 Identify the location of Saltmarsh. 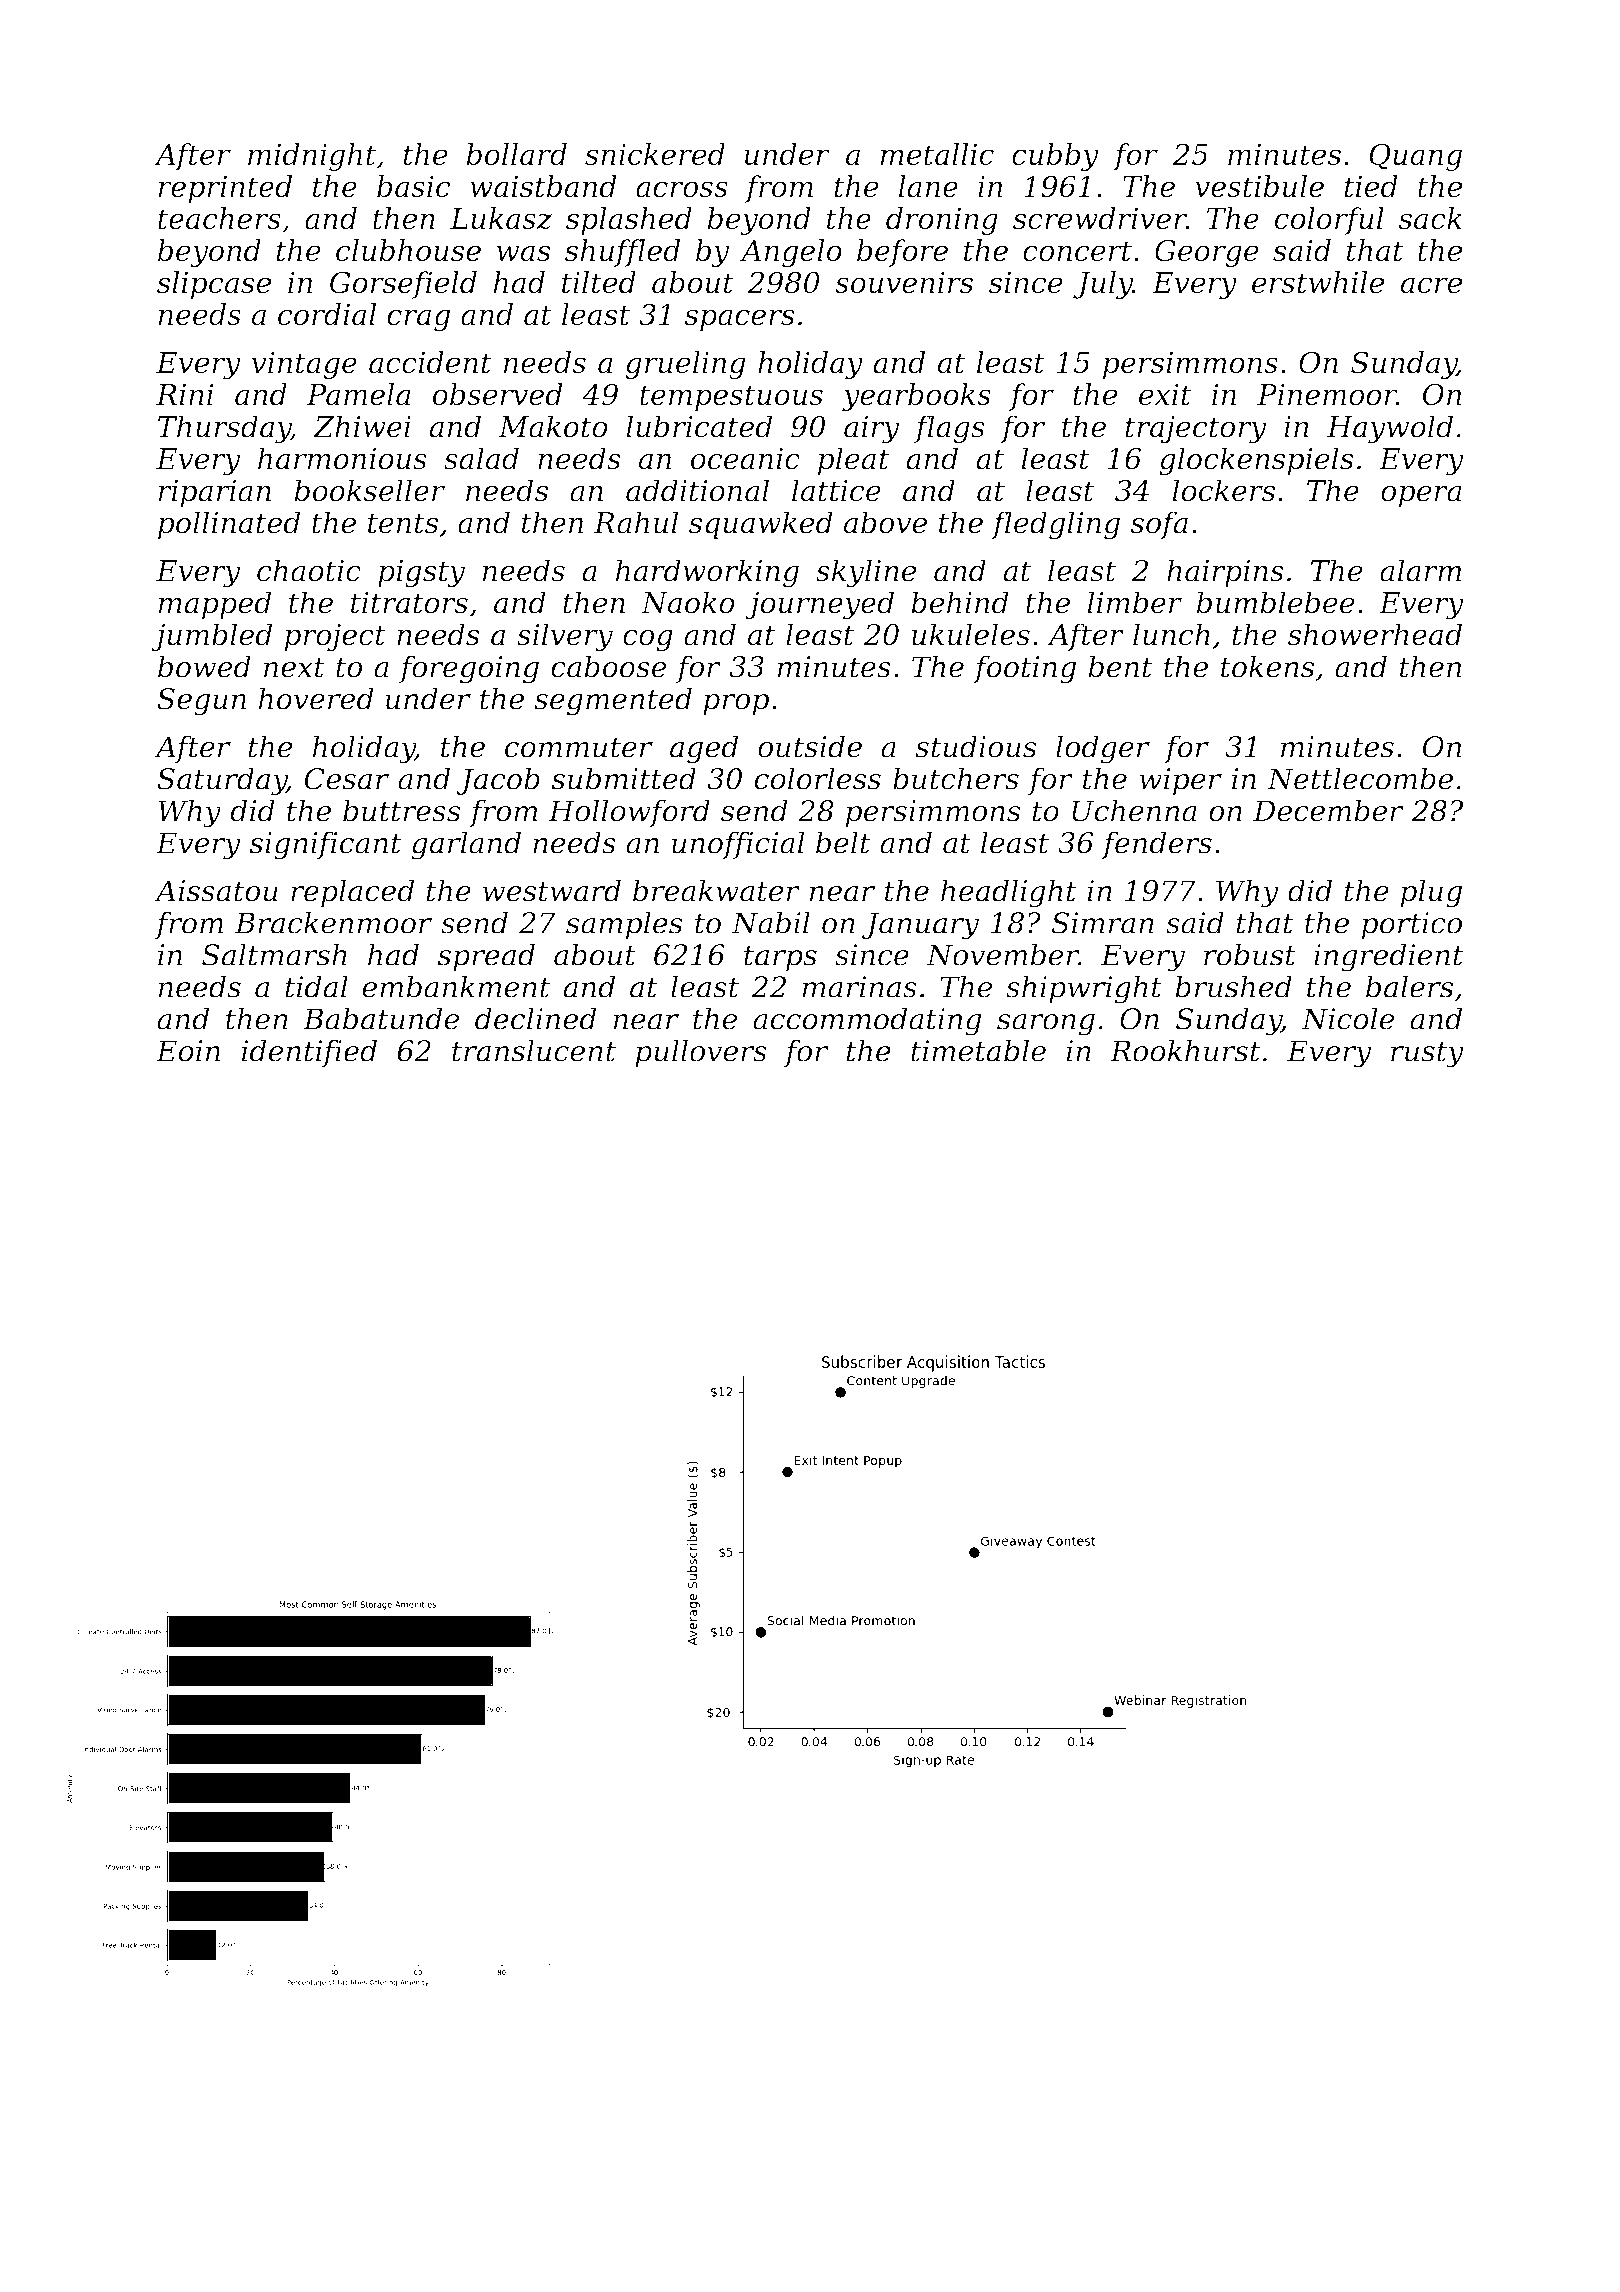
(274, 954).
